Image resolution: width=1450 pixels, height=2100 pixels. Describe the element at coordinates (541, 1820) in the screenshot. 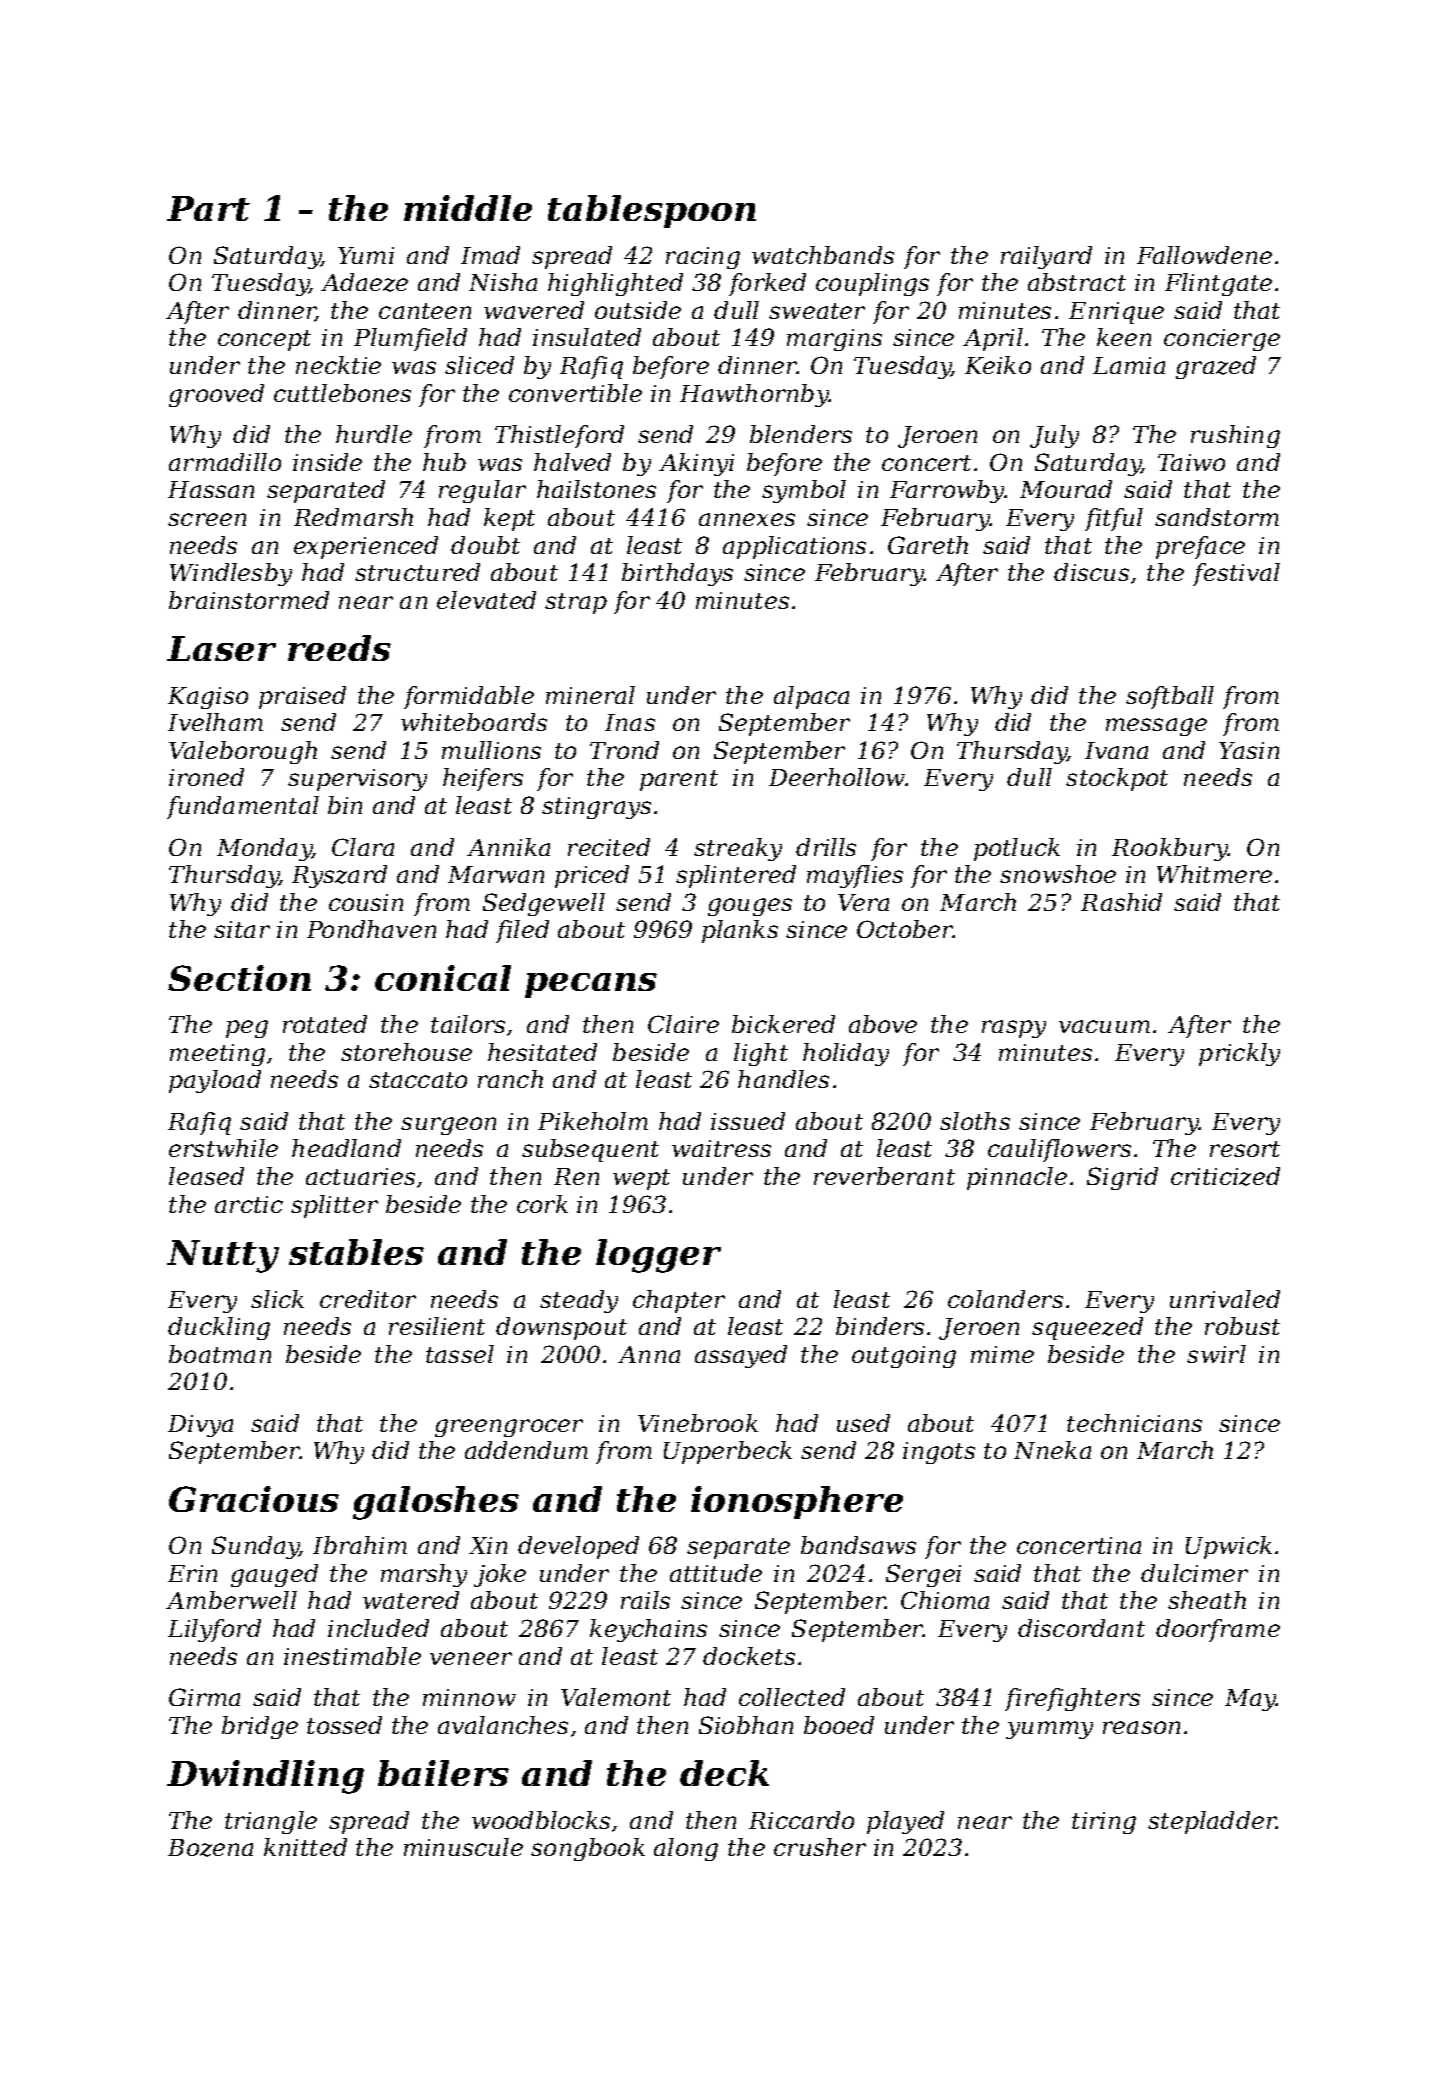

I see `woodblocks` at that location.
